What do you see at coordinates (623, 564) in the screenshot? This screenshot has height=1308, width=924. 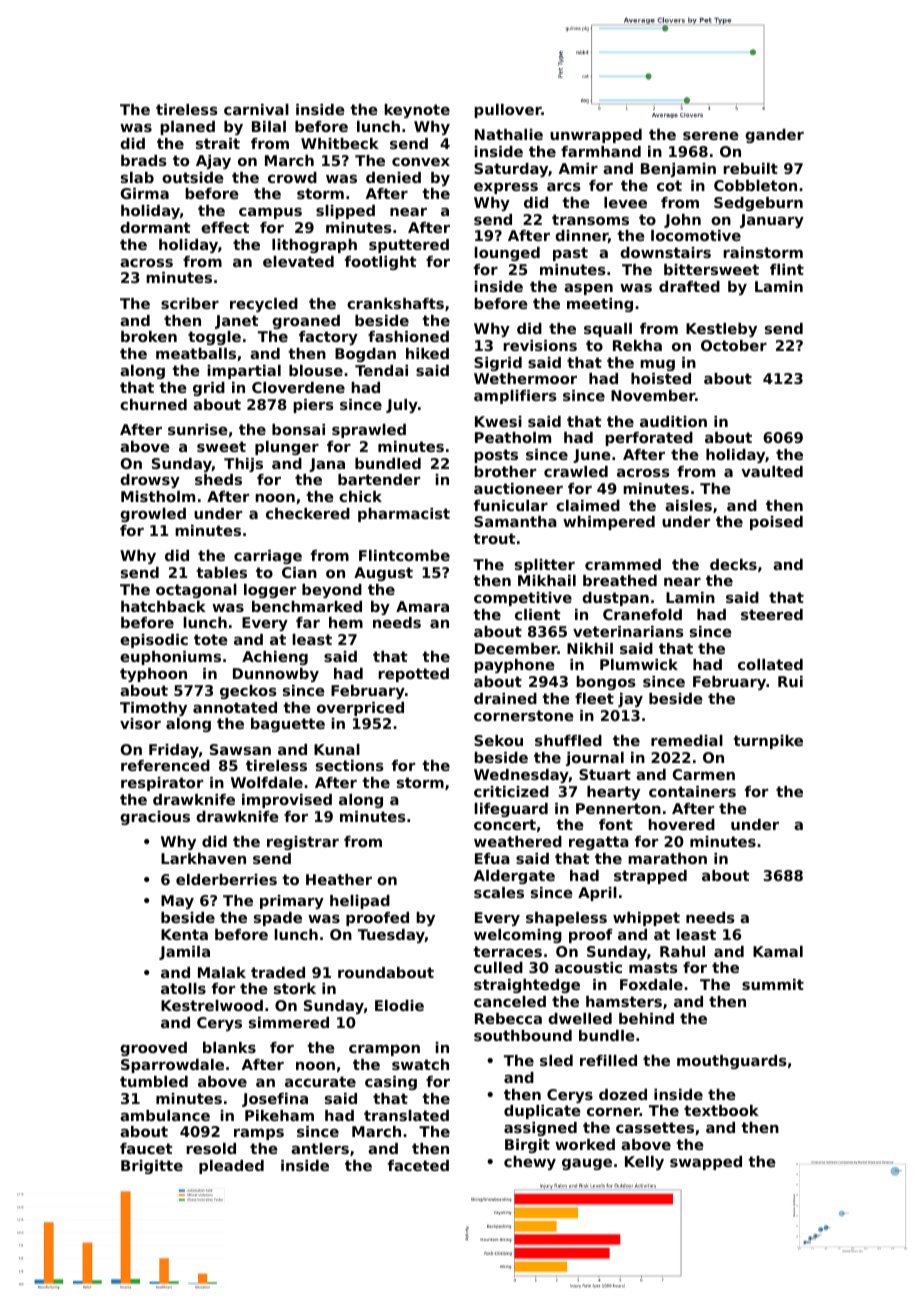 I see `crammed` at bounding box center [623, 564].
